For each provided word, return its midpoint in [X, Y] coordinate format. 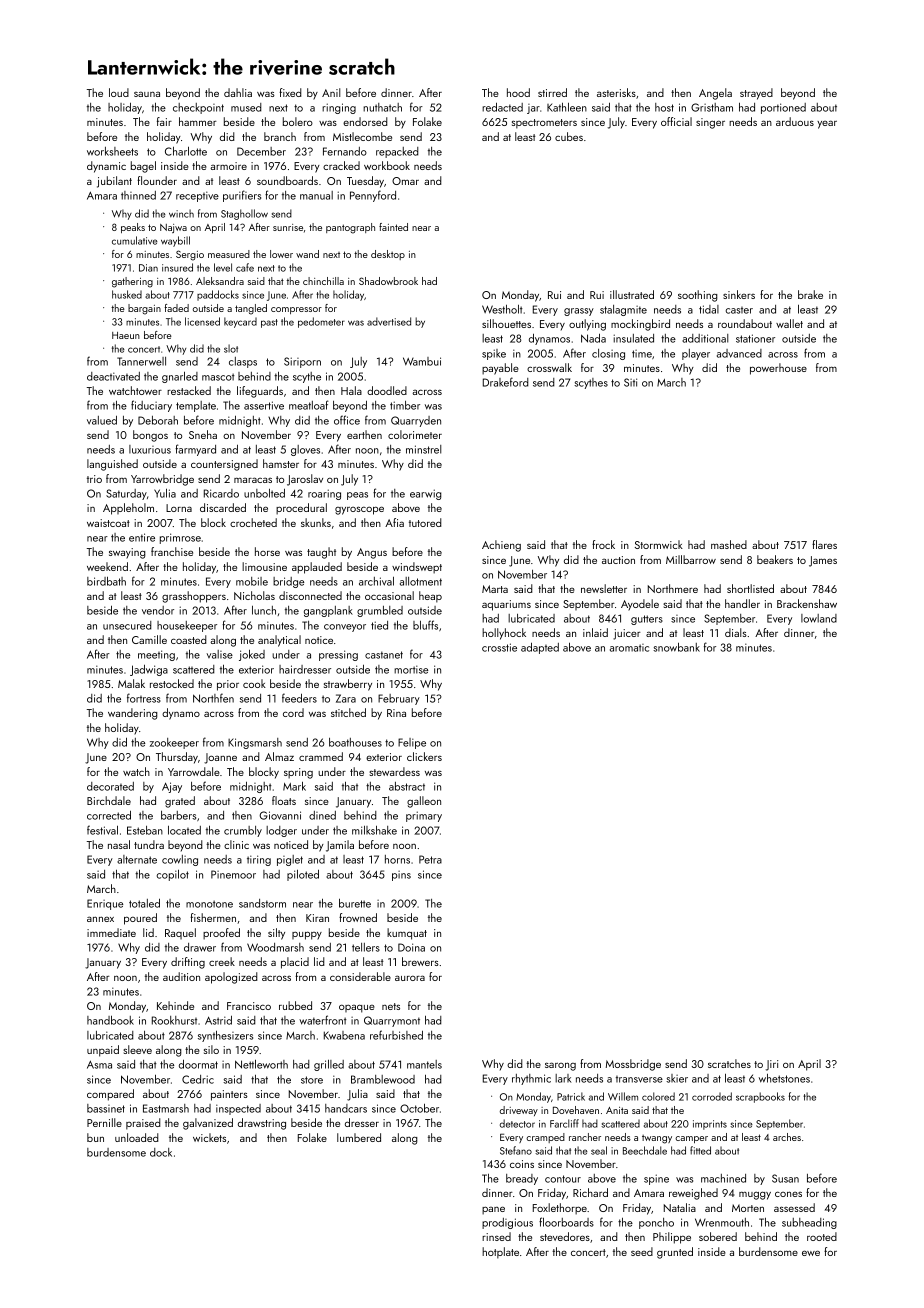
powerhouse [778, 369]
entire [142, 537]
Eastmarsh [166, 1108]
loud [119, 92]
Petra [430, 859]
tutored [425, 522]
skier [677, 1078]
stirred [552, 92]
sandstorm [262, 903]
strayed [756, 94]
